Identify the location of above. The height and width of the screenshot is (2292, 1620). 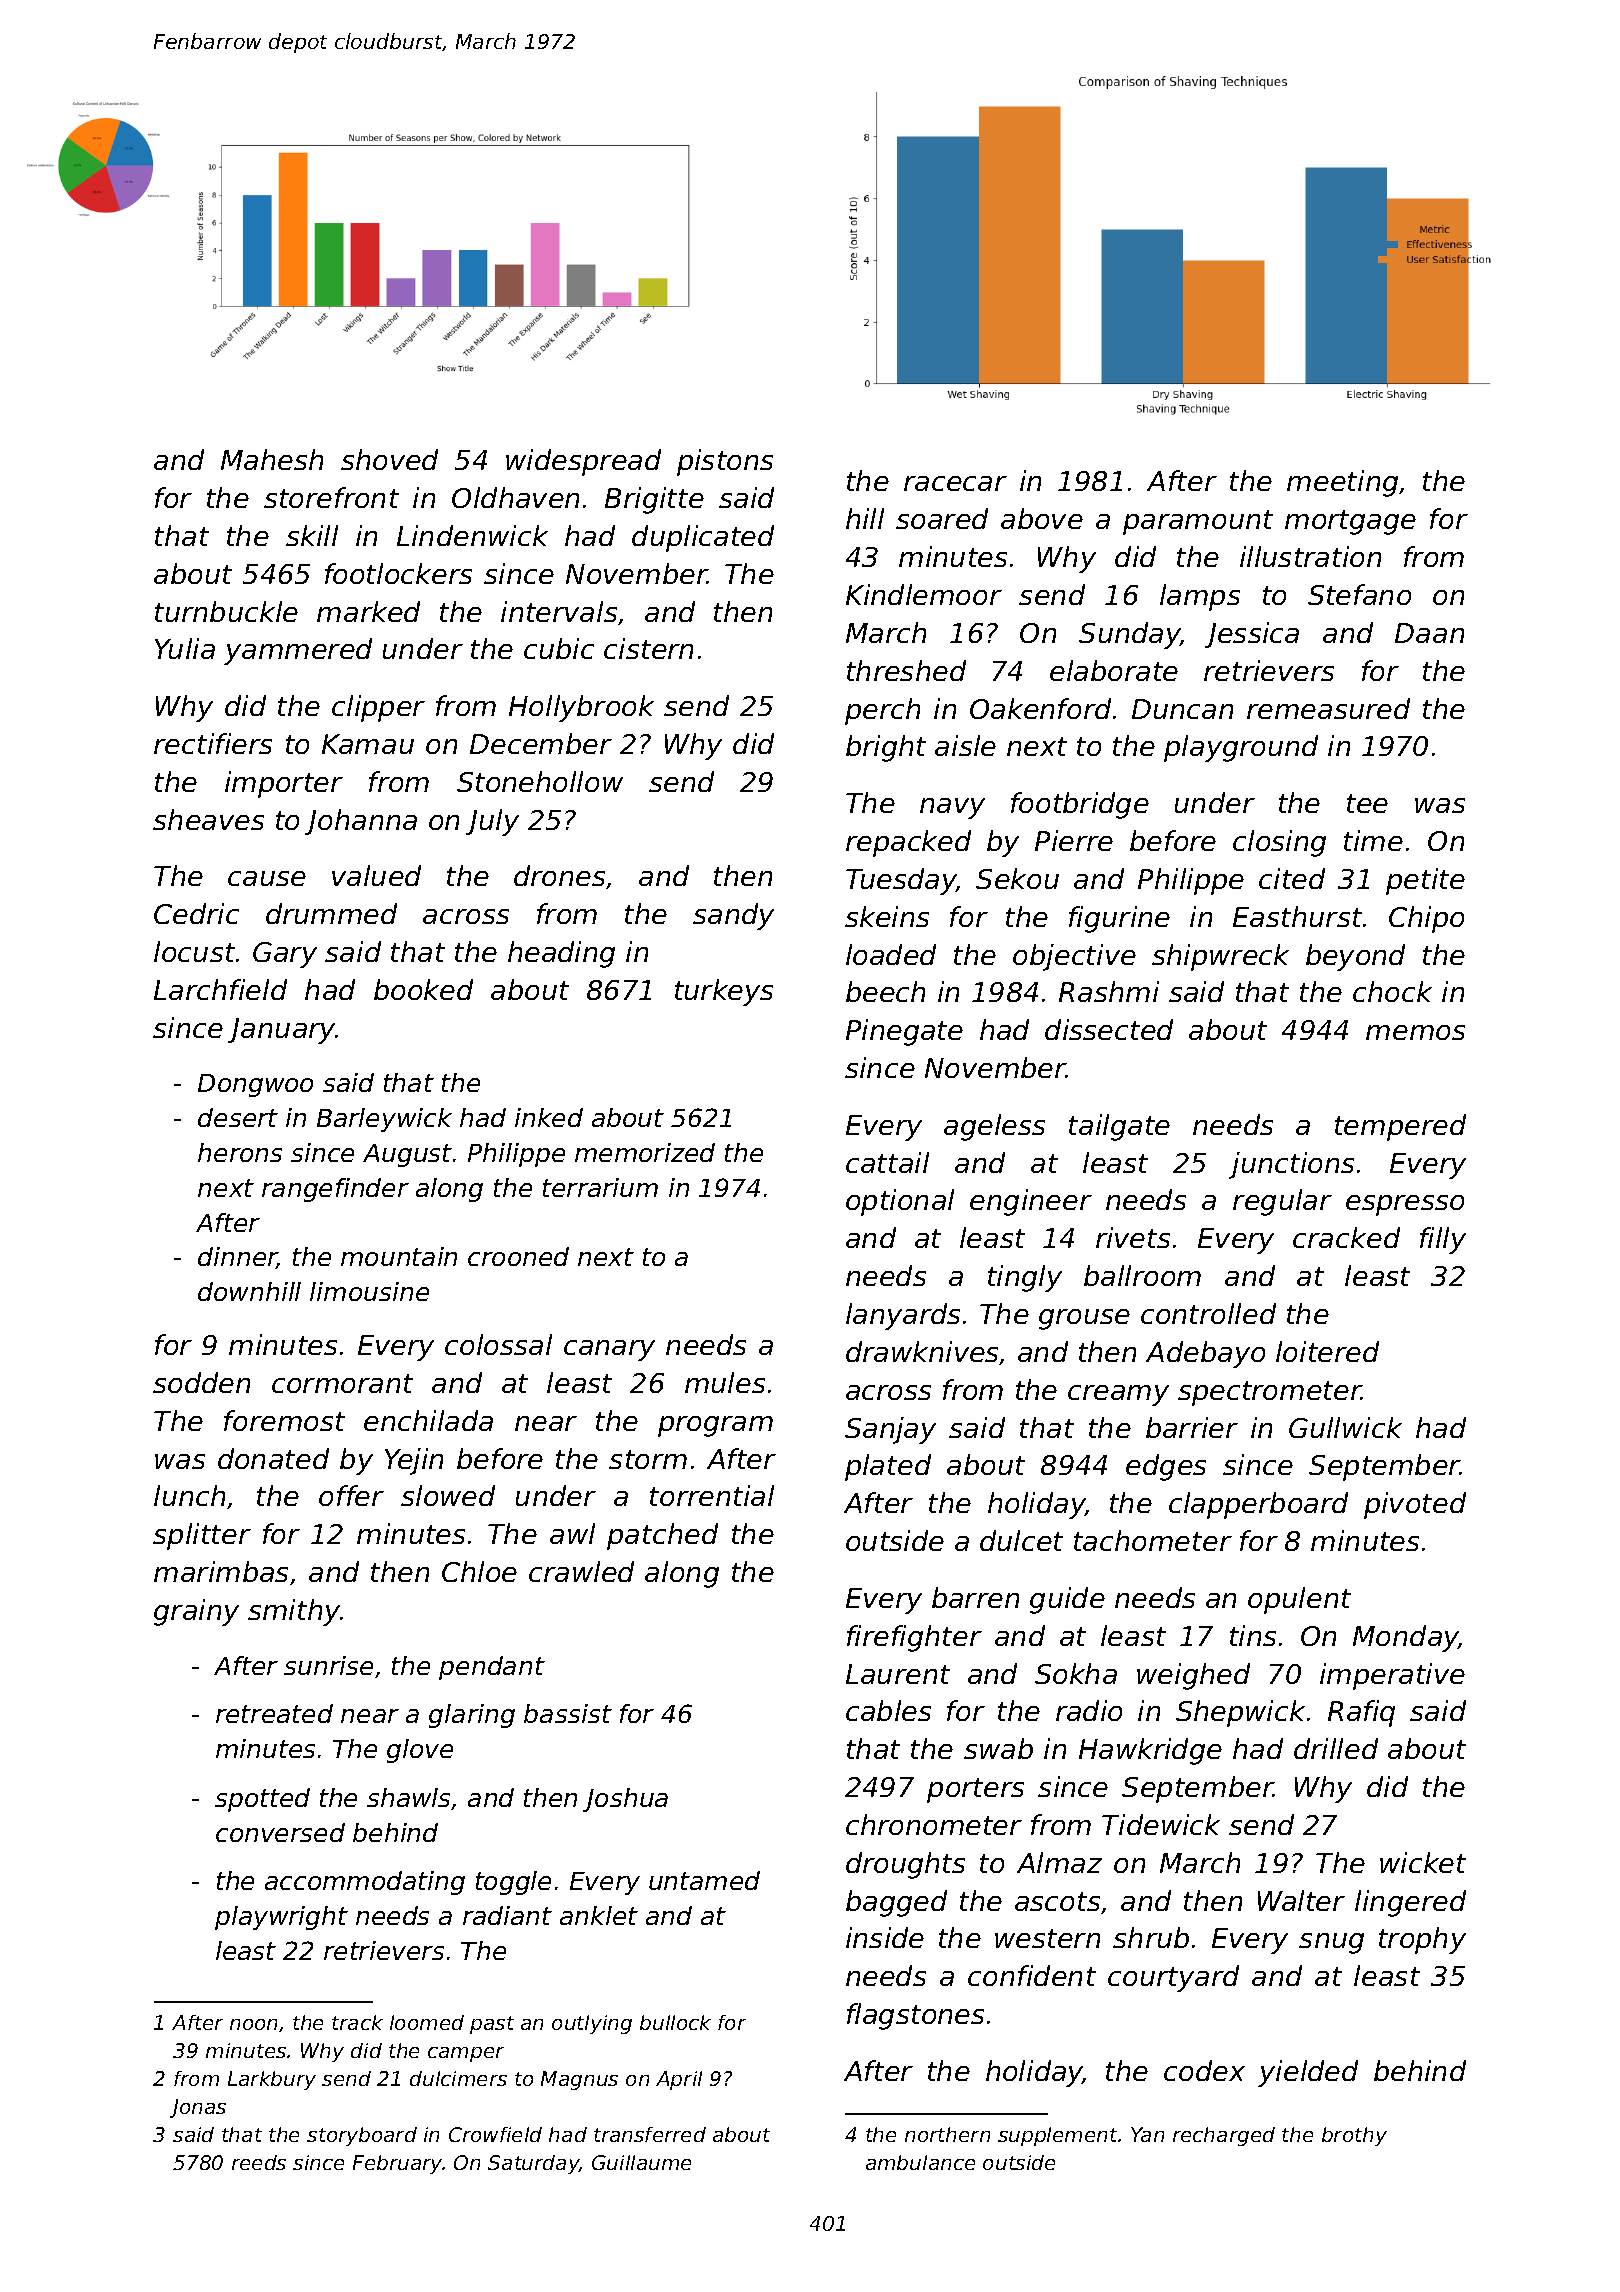
(1042, 518).
